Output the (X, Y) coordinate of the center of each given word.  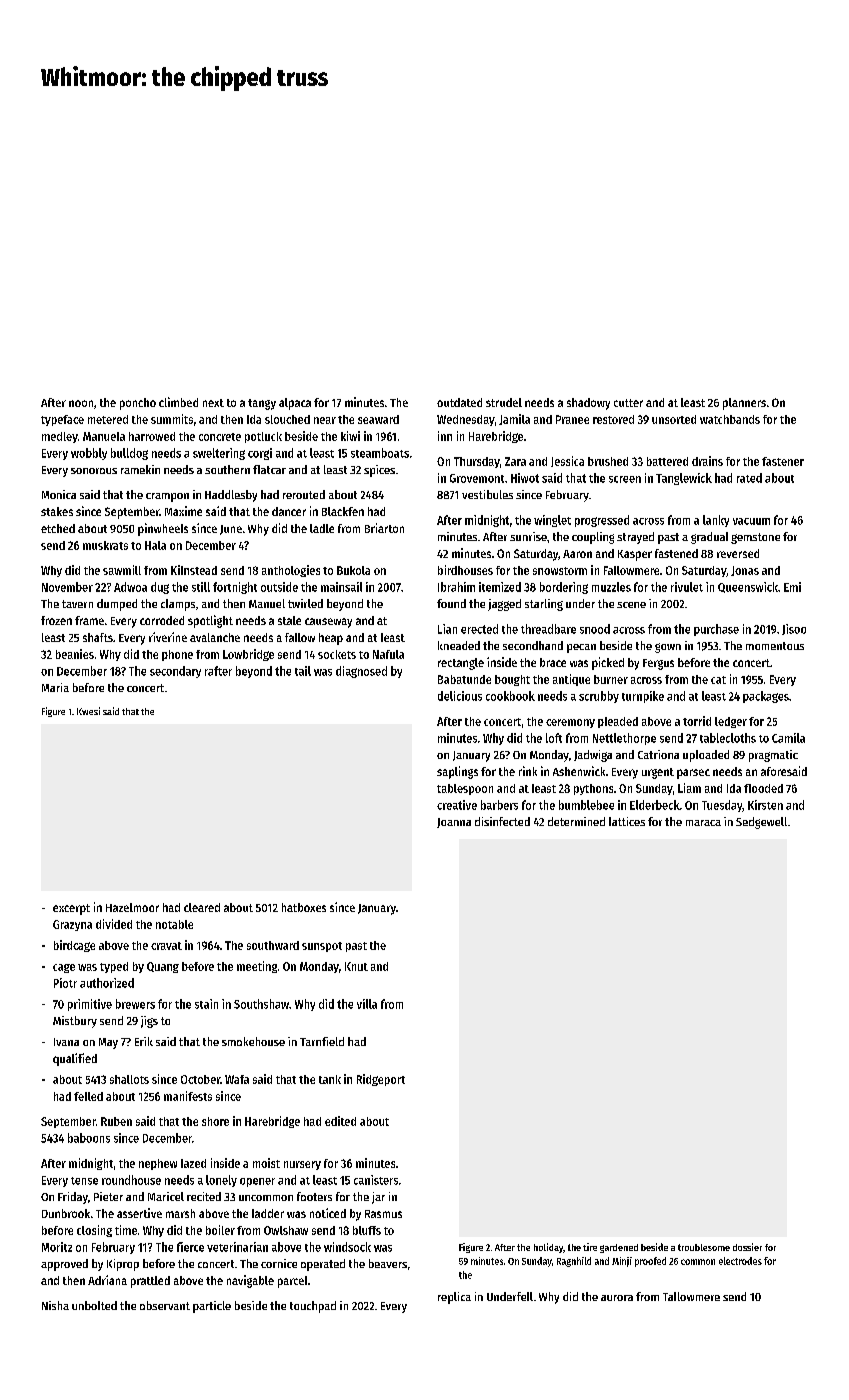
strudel (504, 402)
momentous (775, 646)
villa (367, 1004)
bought (512, 680)
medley (60, 437)
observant (165, 1305)
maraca (703, 823)
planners (744, 404)
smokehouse (253, 1041)
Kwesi (88, 711)
